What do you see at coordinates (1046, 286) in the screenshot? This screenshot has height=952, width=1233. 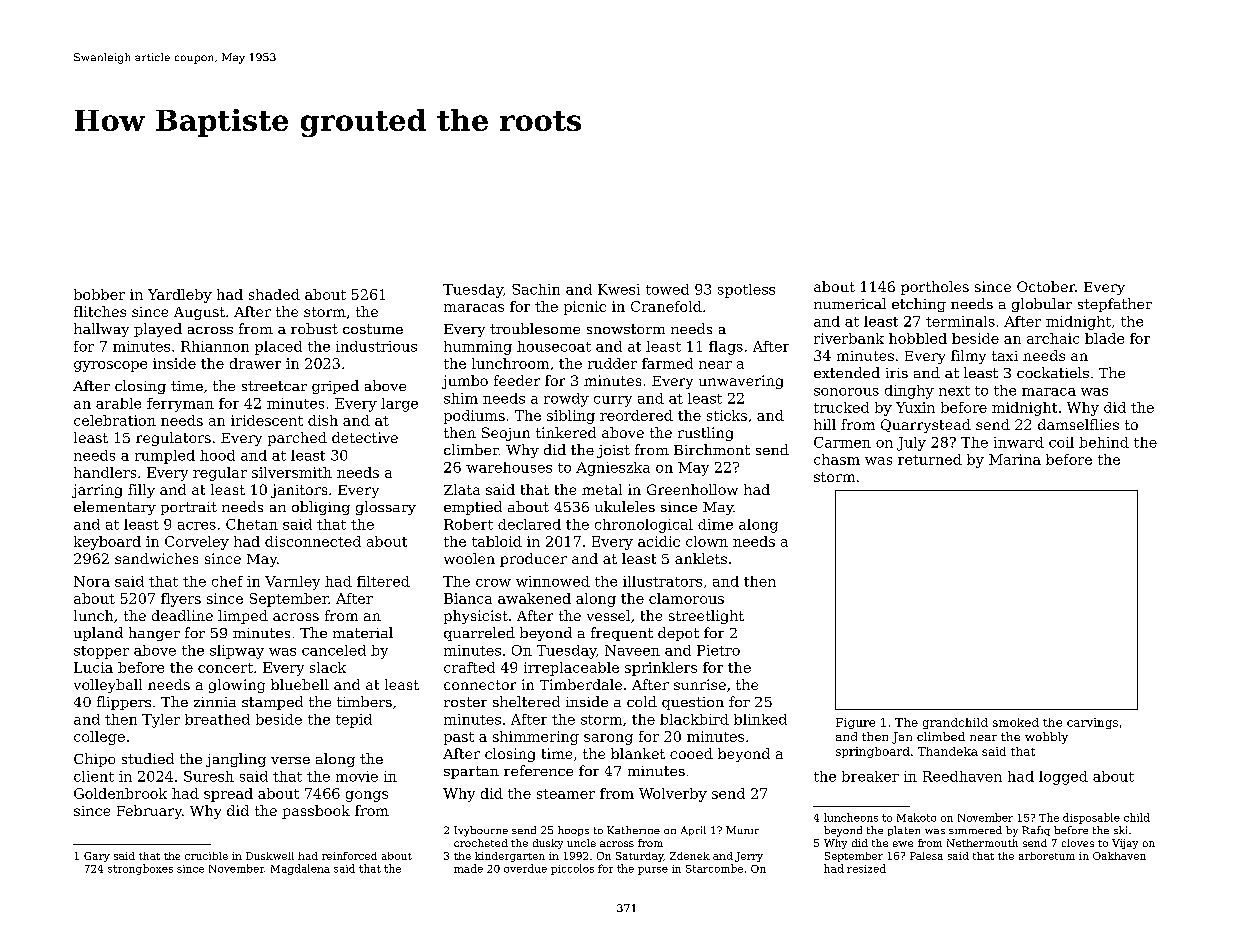 I see `October` at bounding box center [1046, 286].
